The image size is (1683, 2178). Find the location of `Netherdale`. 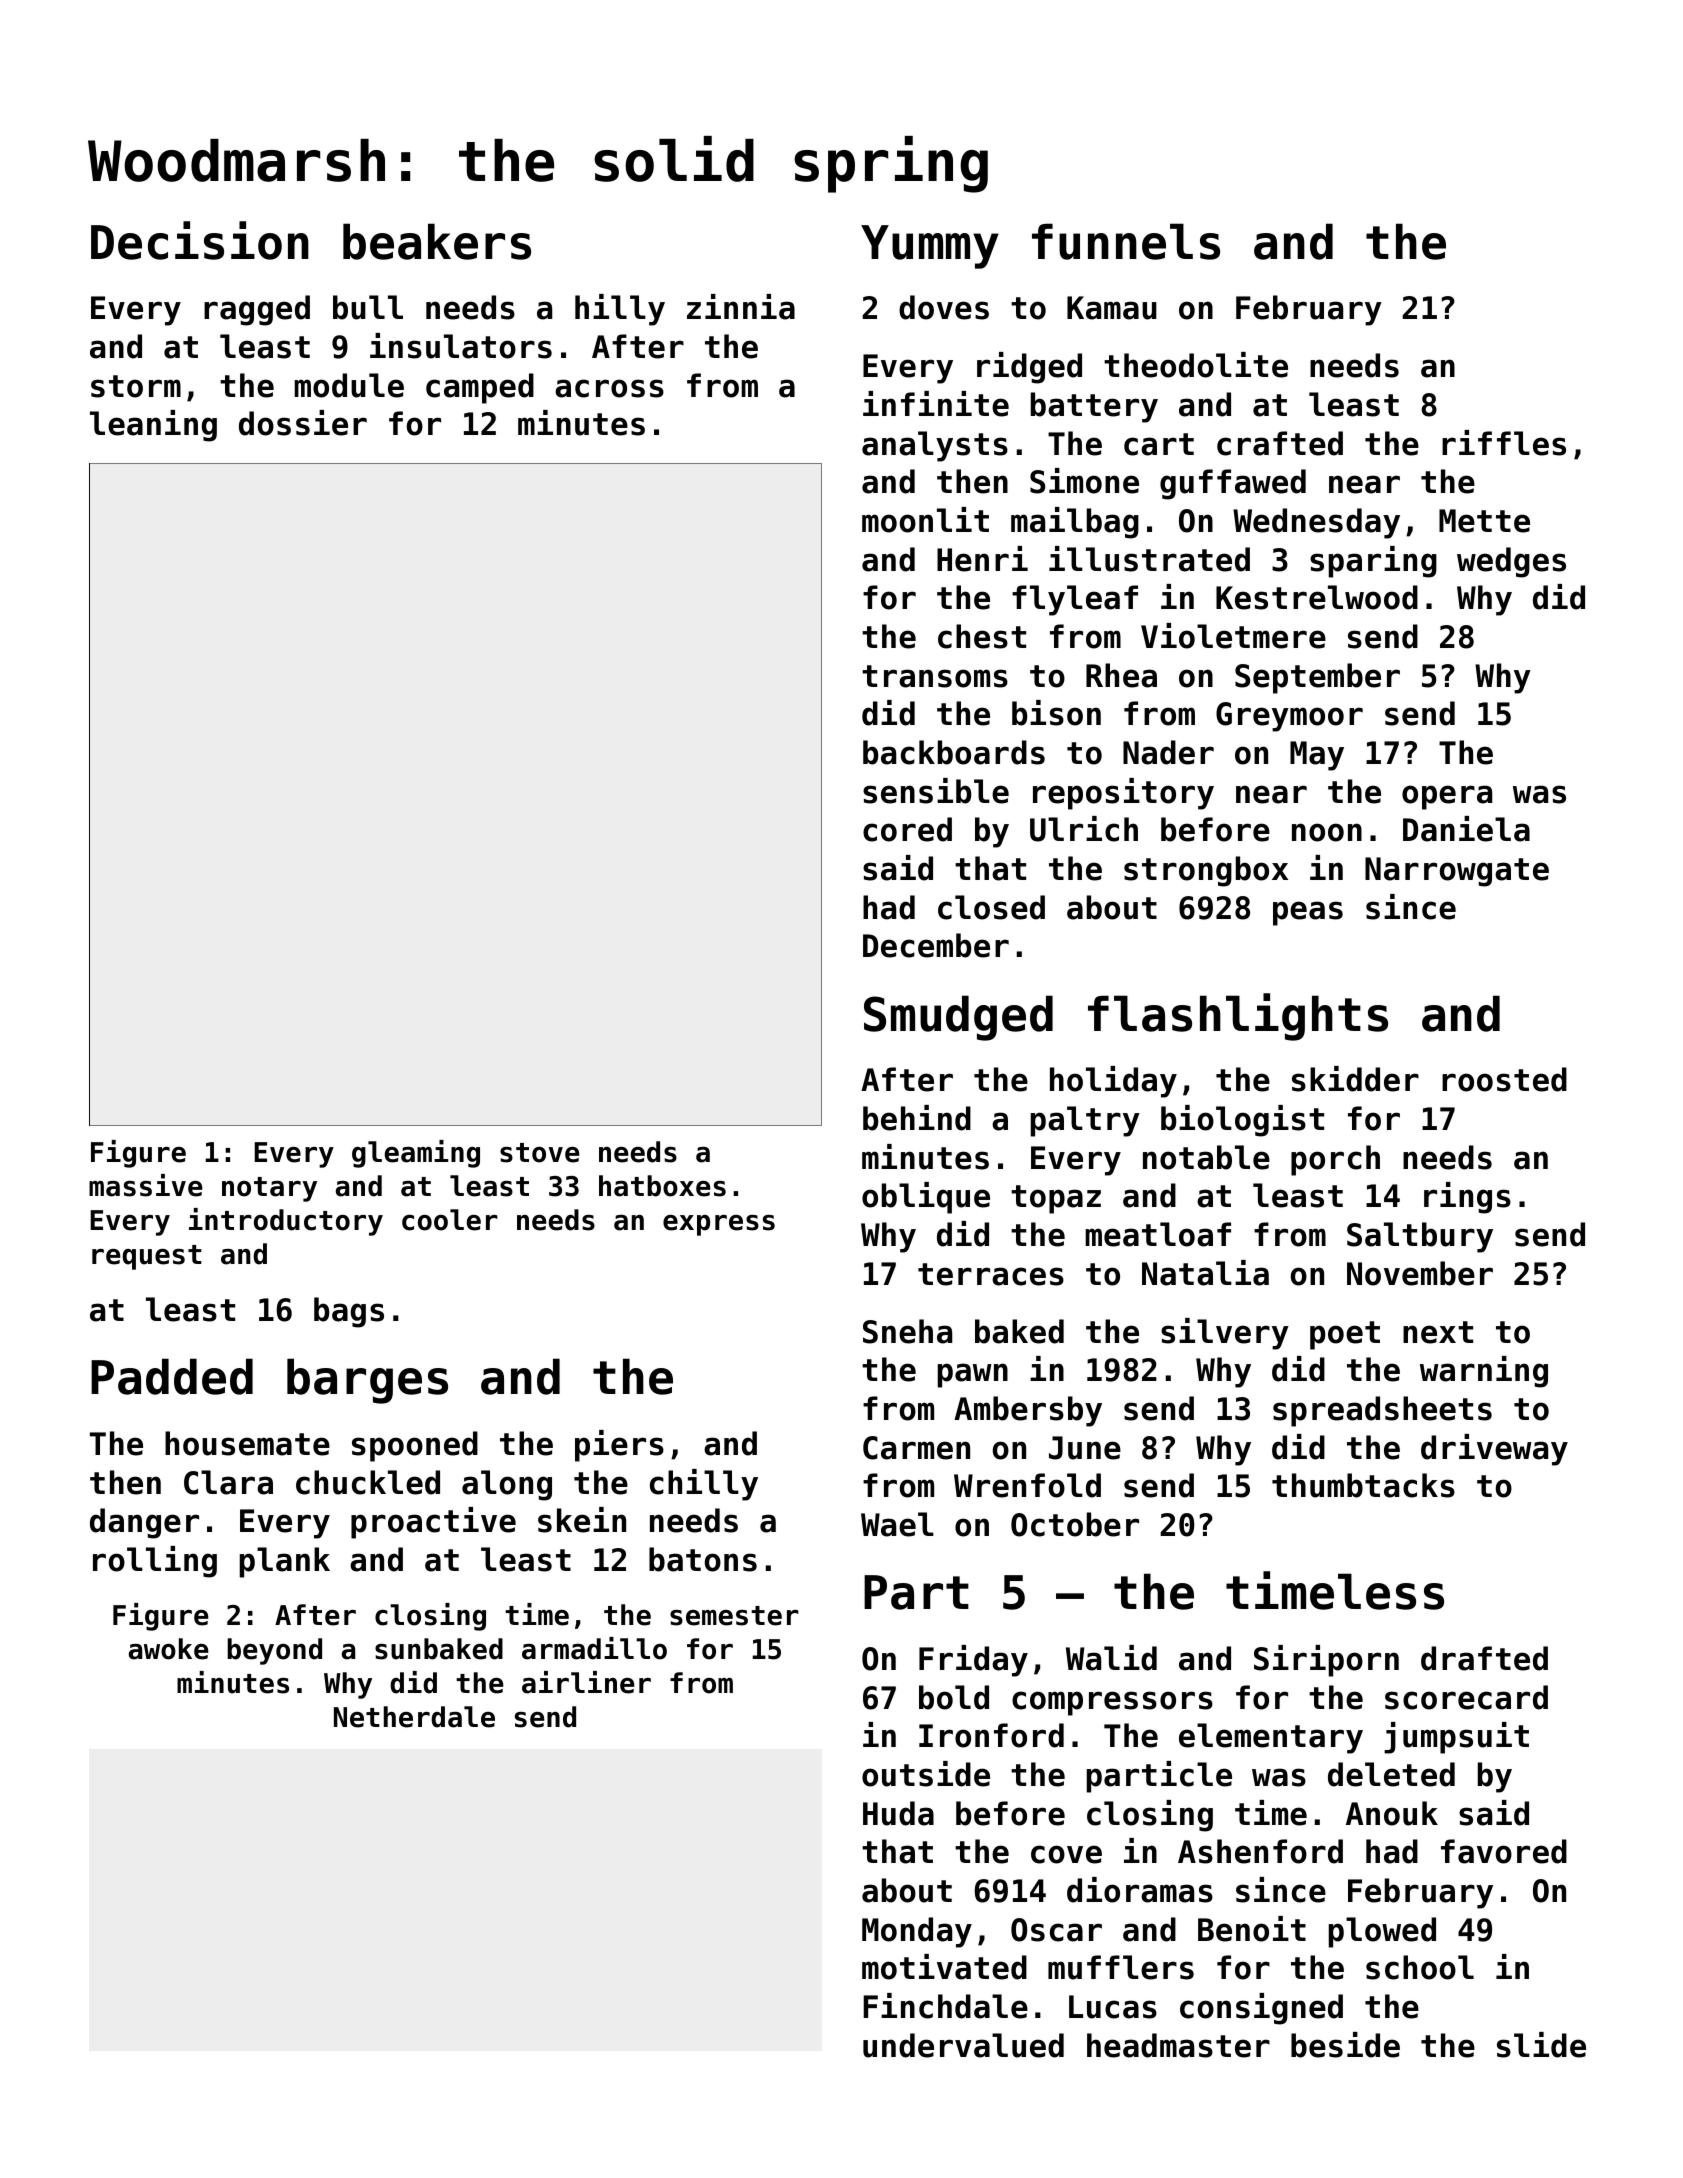

Netherdale is located at coordinates (414, 1717).
